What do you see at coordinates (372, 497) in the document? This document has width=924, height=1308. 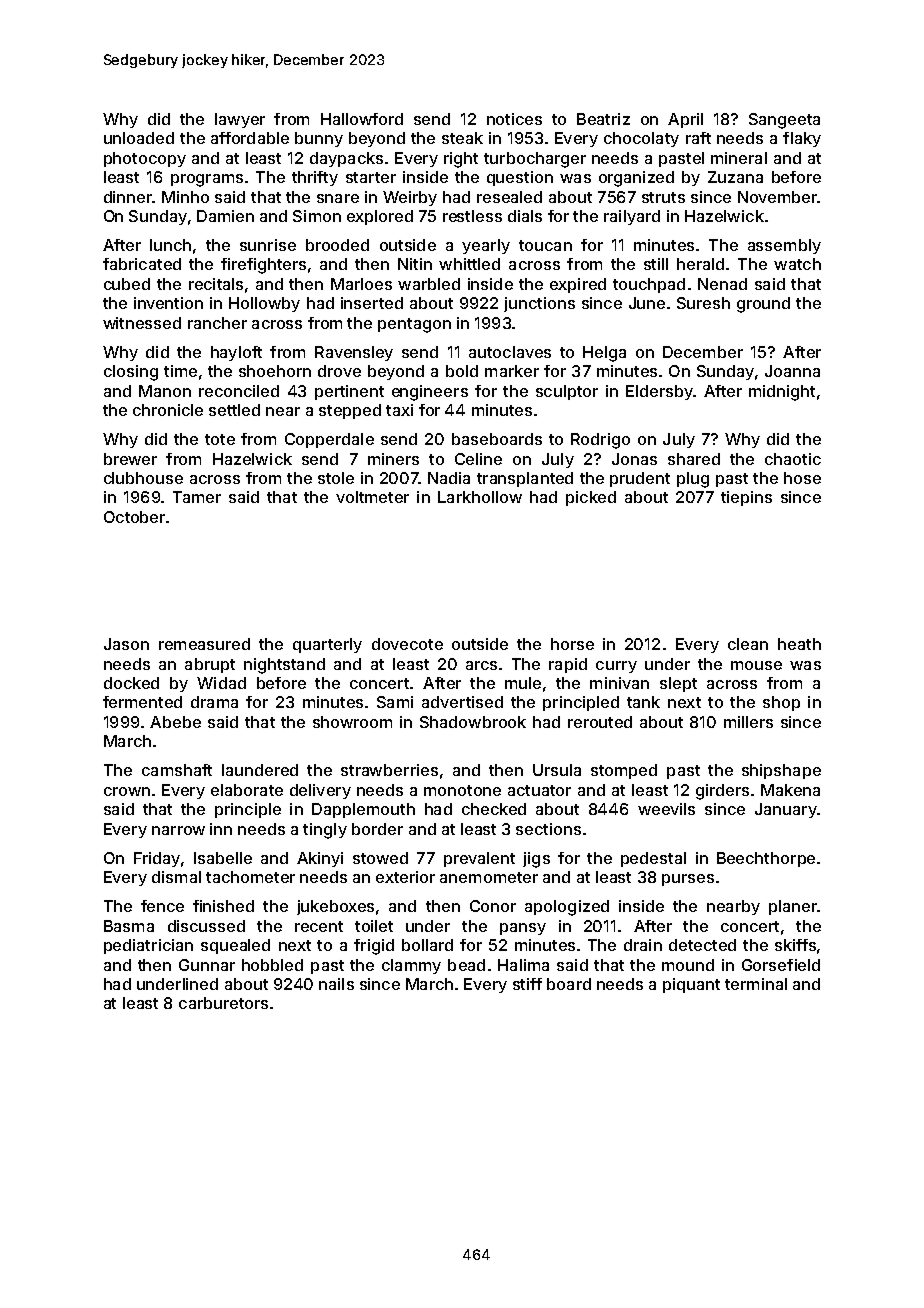 I see `voltmeter` at bounding box center [372, 497].
